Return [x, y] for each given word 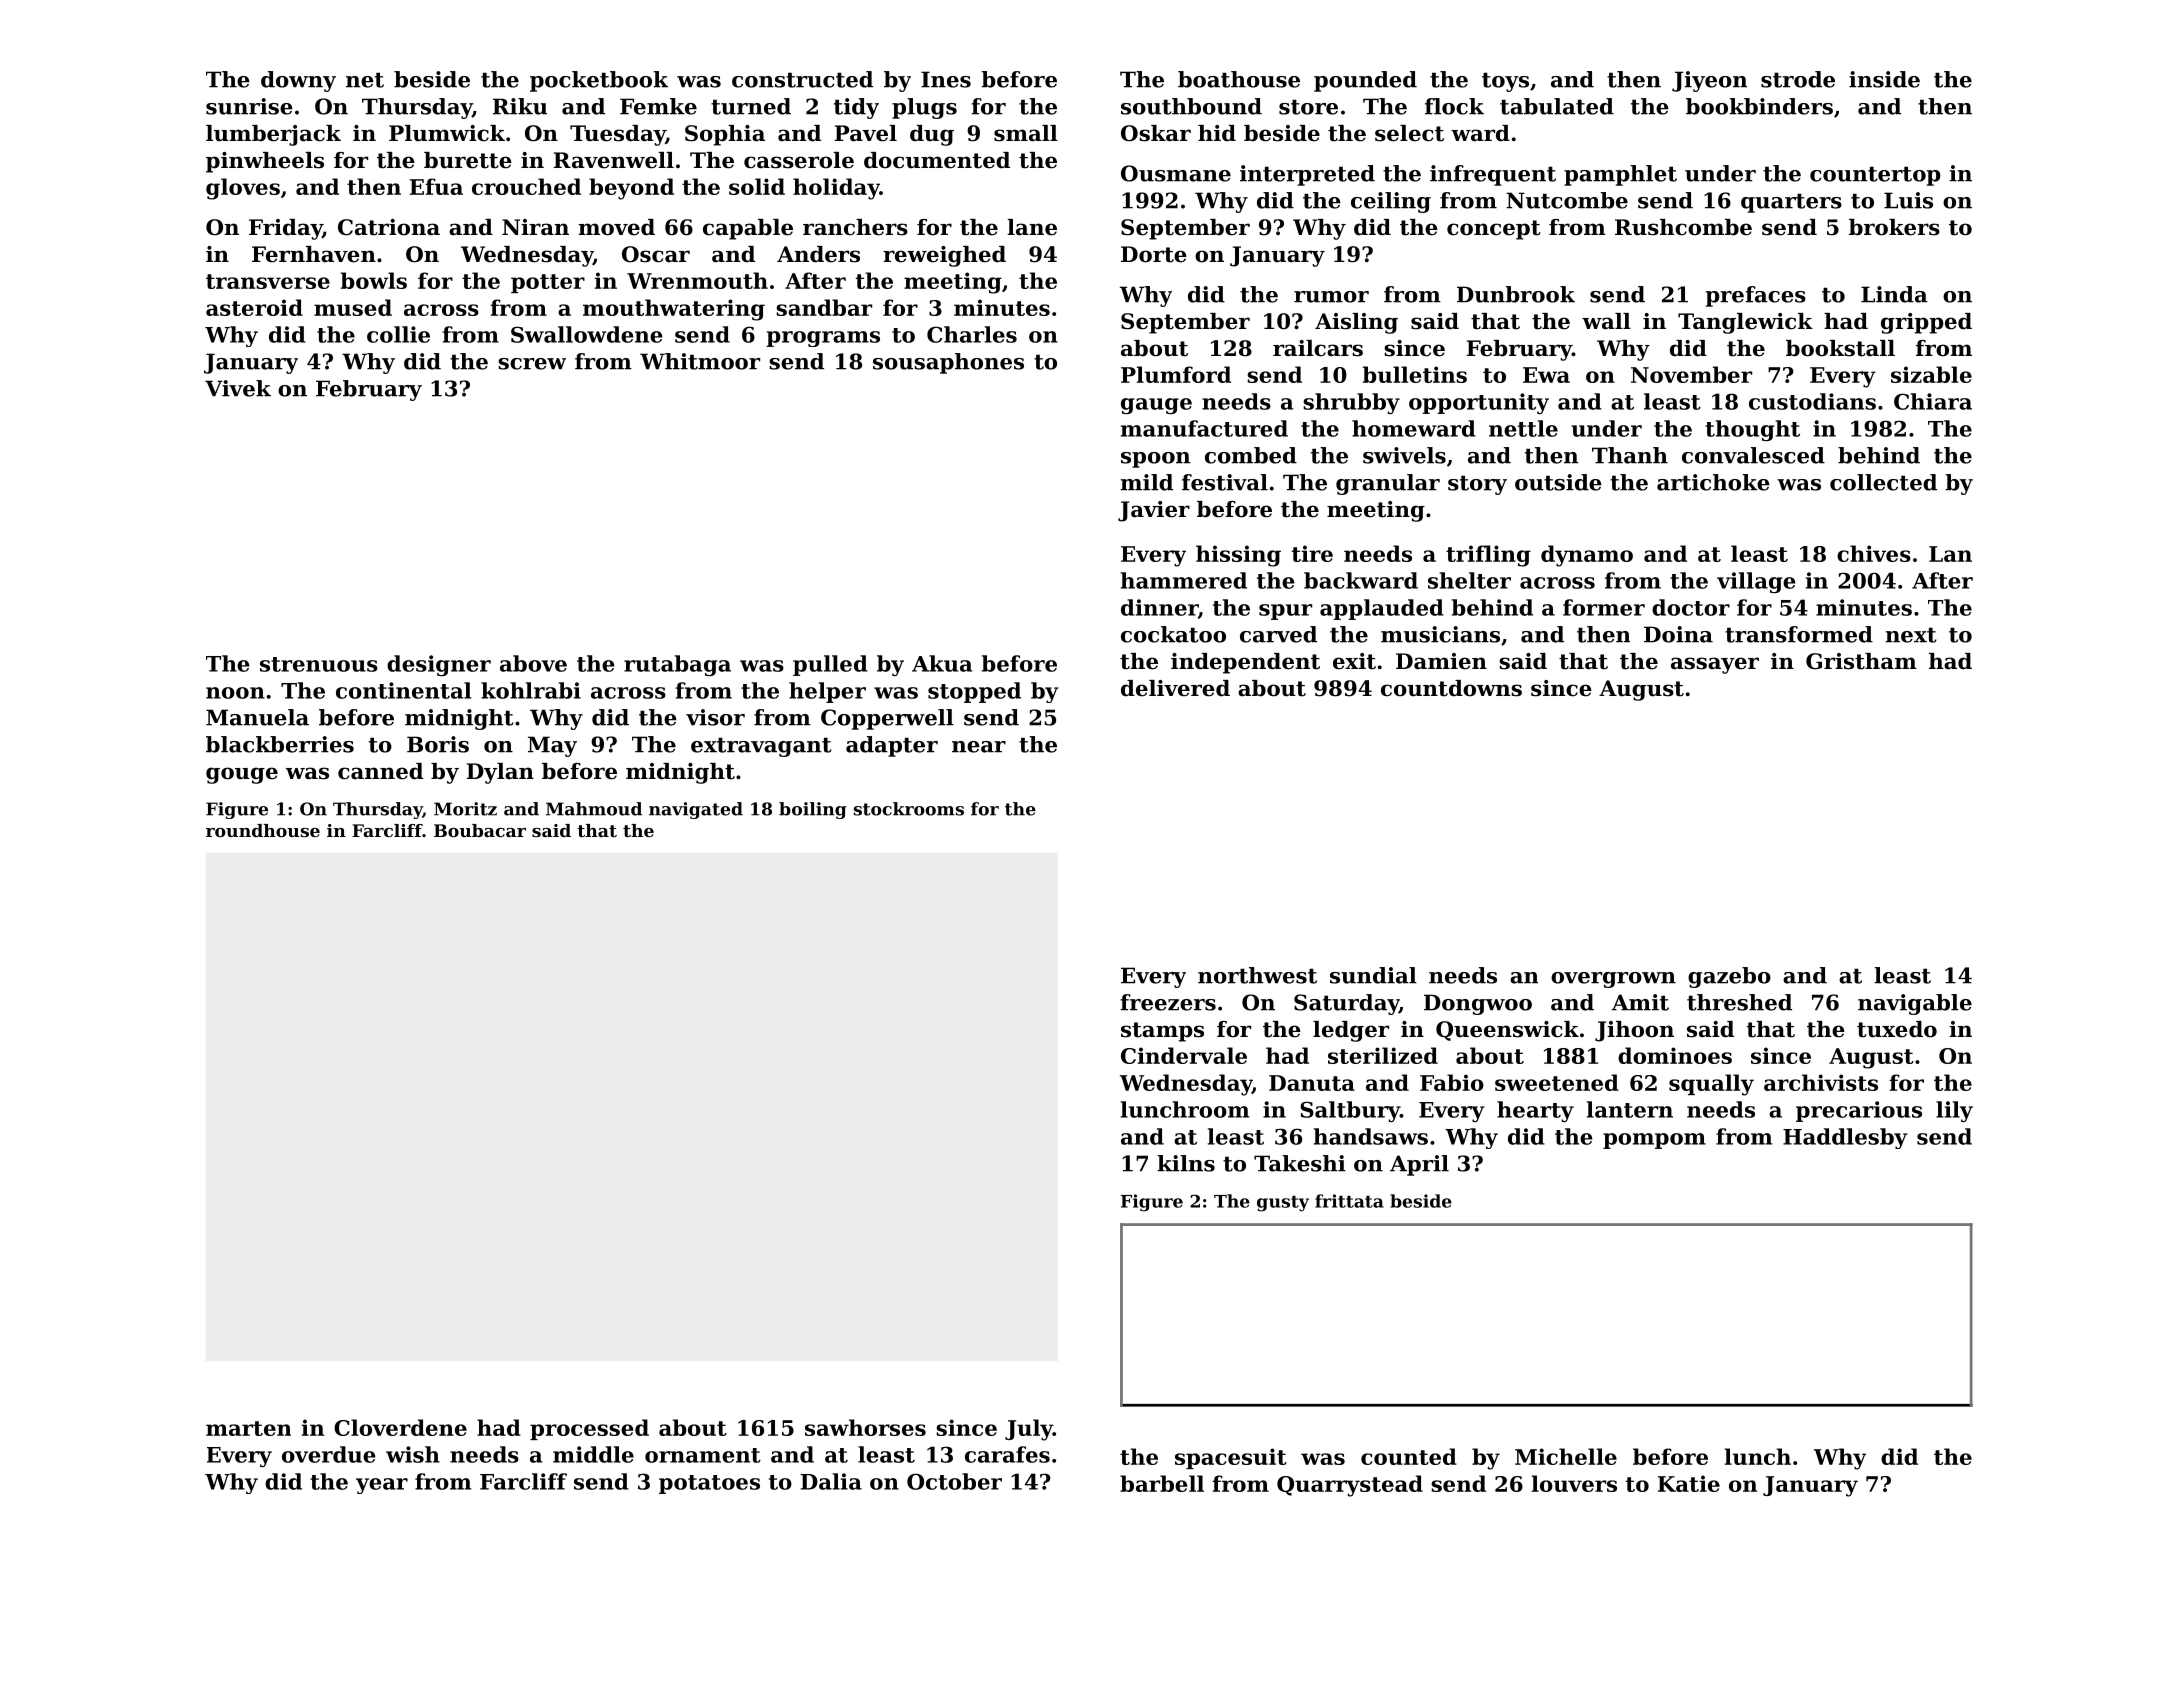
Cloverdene [400, 1427]
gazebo [1729, 977]
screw [532, 364]
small [1026, 133]
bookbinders [1759, 106]
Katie [1689, 1483]
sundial [1373, 975]
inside [1884, 79]
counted [1409, 1456]
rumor [1331, 297]
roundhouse [263, 830]
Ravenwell [613, 160]
